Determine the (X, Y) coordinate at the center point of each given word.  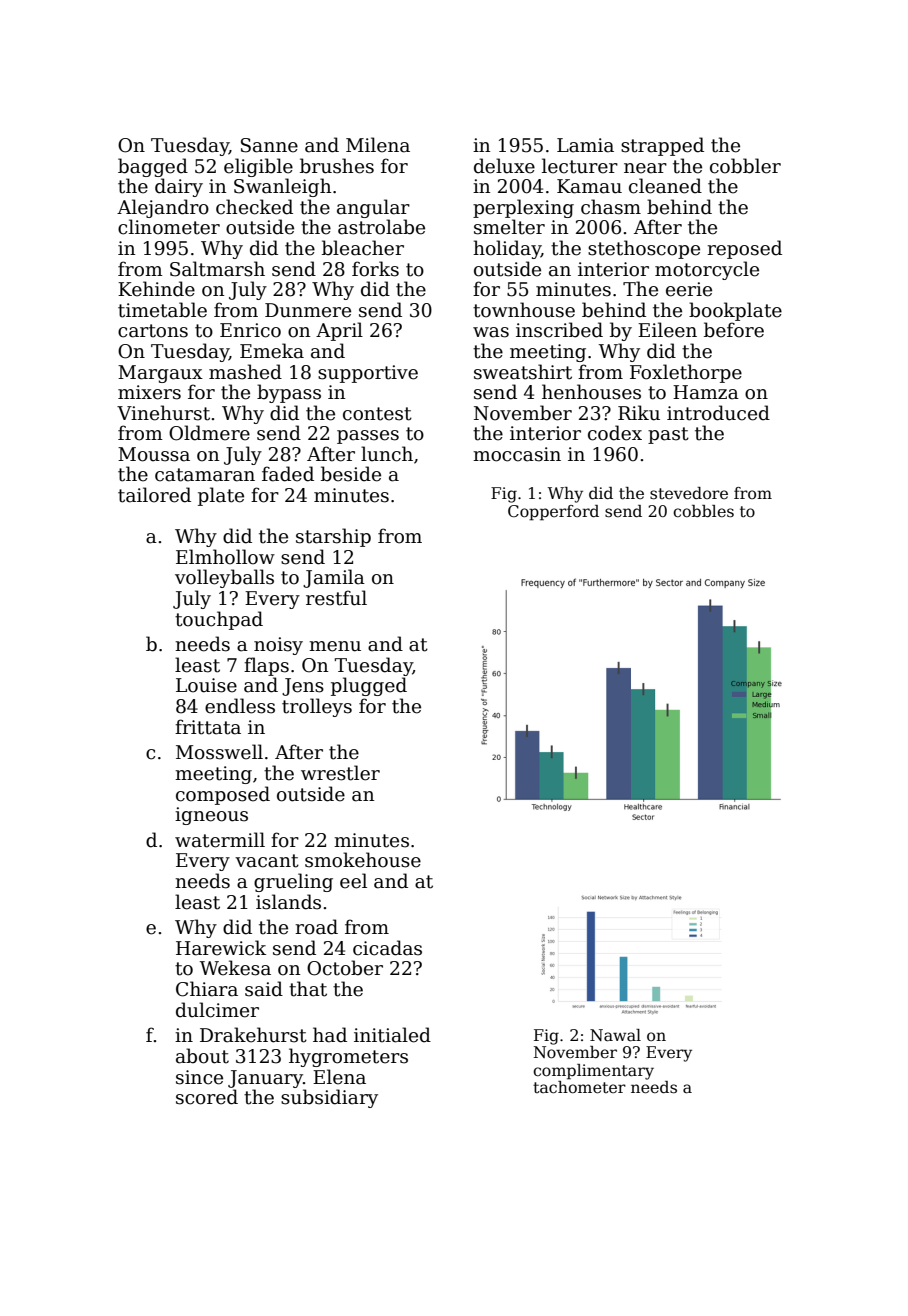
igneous (211, 816)
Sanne (269, 145)
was (491, 332)
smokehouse (363, 860)
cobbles (703, 511)
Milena (378, 145)
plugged (369, 686)
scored (207, 1097)
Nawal (615, 1035)
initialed (392, 1035)
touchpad (219, 620)
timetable (162, 310)
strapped (662, 146)
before (734, 330)
